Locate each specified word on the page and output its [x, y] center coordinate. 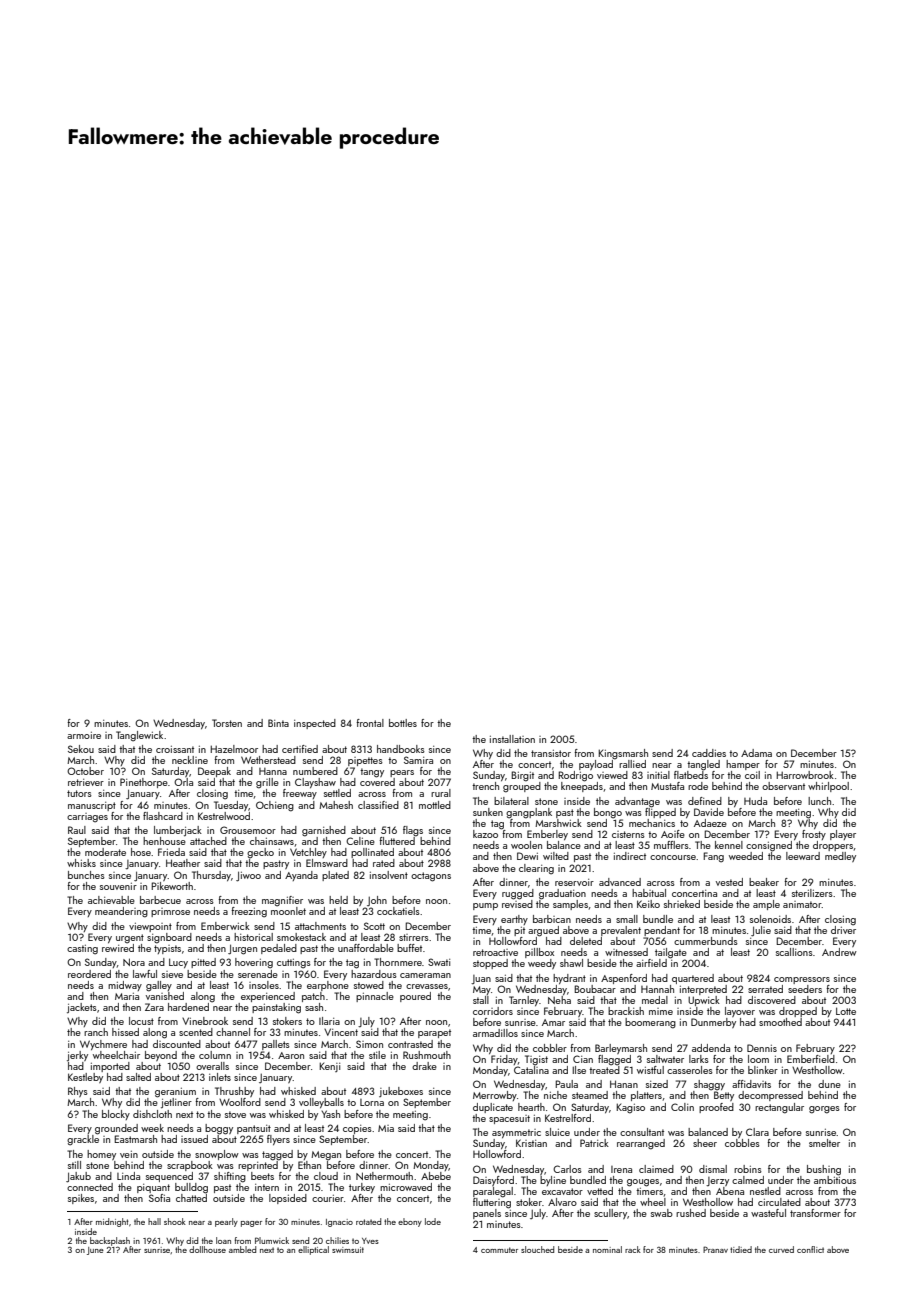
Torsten [227, 723]
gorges [824, 1110]
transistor [551, 753]
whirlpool [828, 787]
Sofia [159, 1198]
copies [357, 1129]
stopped [490, 964]
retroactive [495, 952]
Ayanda [301, 876]
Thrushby [234, 1092]
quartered [693, 979]
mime [661, 1011]
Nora [134, 962]
